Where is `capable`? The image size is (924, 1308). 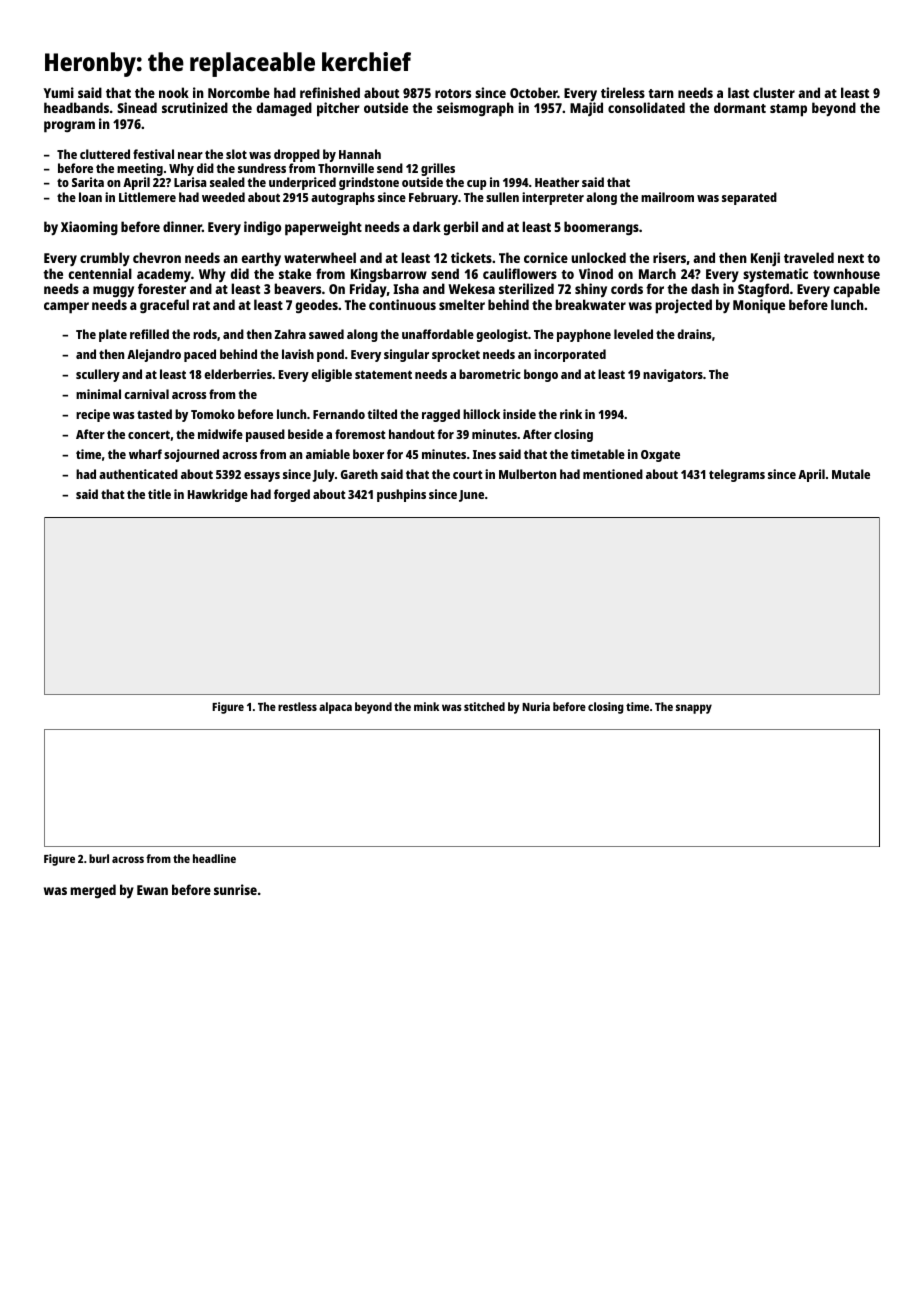 capable is located at coordinates (856, 290).
